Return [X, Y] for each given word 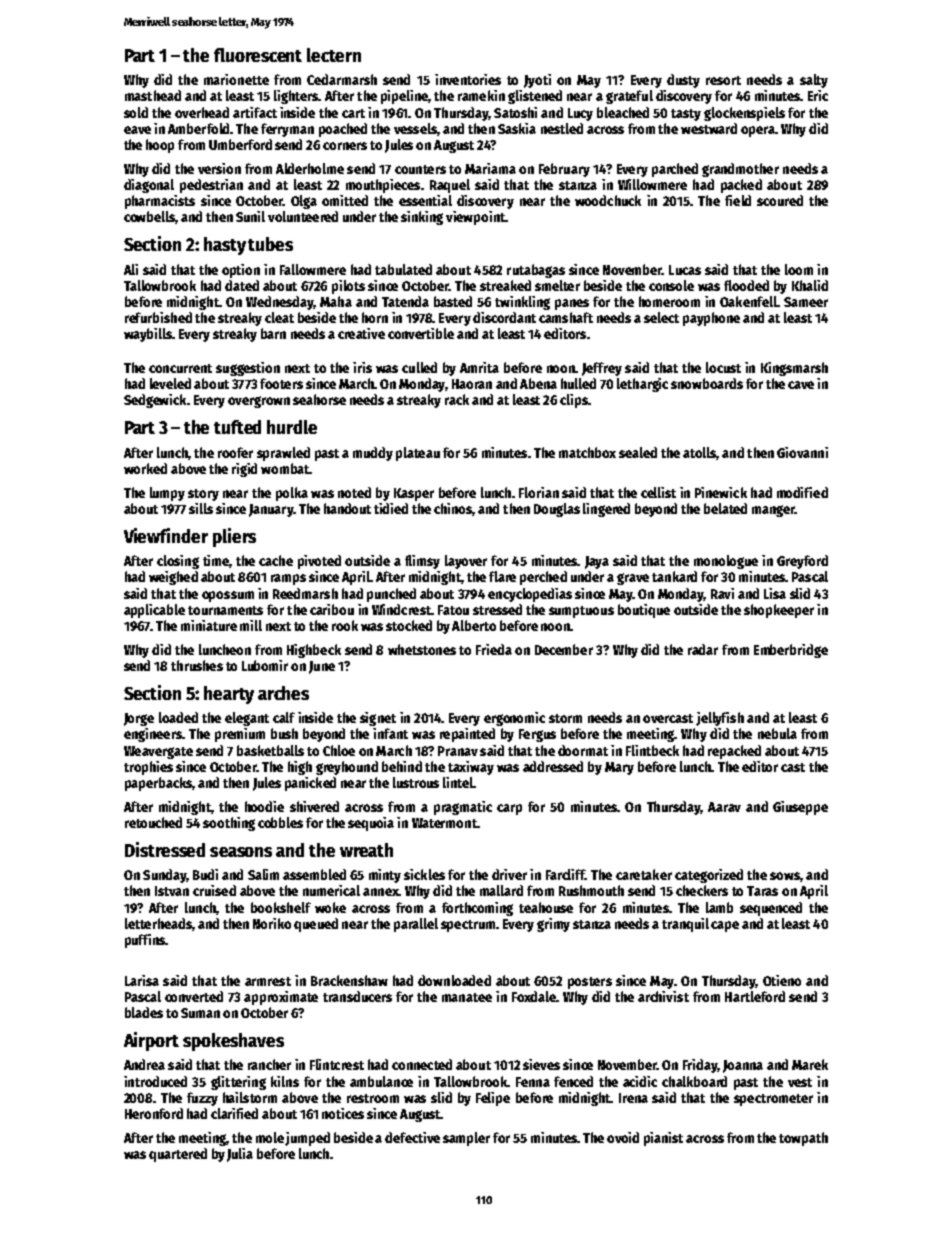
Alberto [474, 625]
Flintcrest [337, 1064]
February [564, 170]
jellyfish [720, 719]
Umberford [240, 144]
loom [799, 269]
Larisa [142, 980]
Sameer [806, 302]
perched [543, 578]
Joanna [743, 1066]
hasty [225, 246]
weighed [173, 578]
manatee [467, 997]
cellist [658, 492]
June [322, 667]
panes [572, 304]
